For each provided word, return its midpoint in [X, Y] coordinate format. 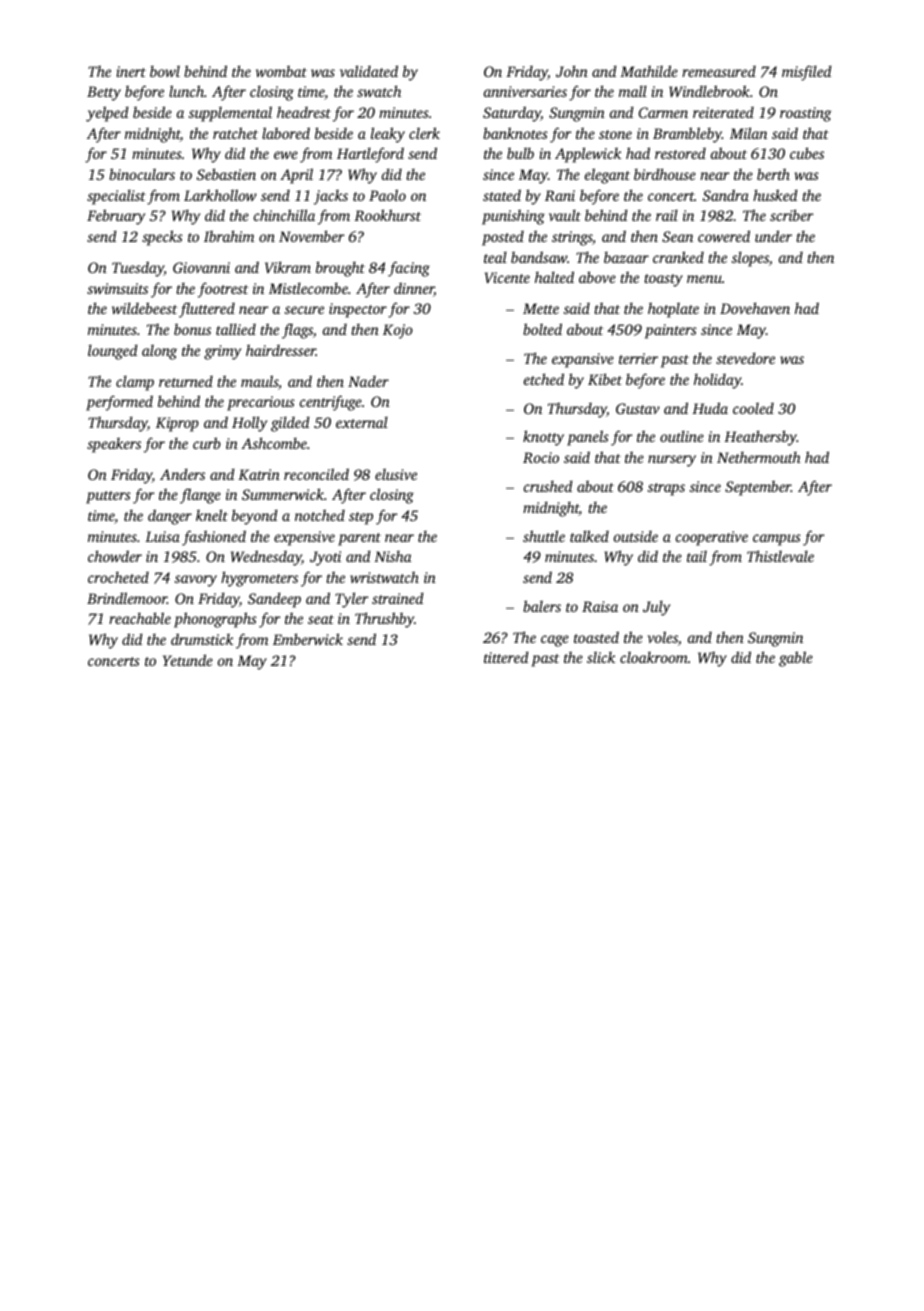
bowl [165, 71]
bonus [192, 329]
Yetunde [188, 660]
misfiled [807, 73]
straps [666, 489]
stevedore [745, 358]
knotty [543, 438]
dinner [414, 289]
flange [200, 496]
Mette [541, 308]
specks [162, 238]
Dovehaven [755, 308]
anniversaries [525, 91]
